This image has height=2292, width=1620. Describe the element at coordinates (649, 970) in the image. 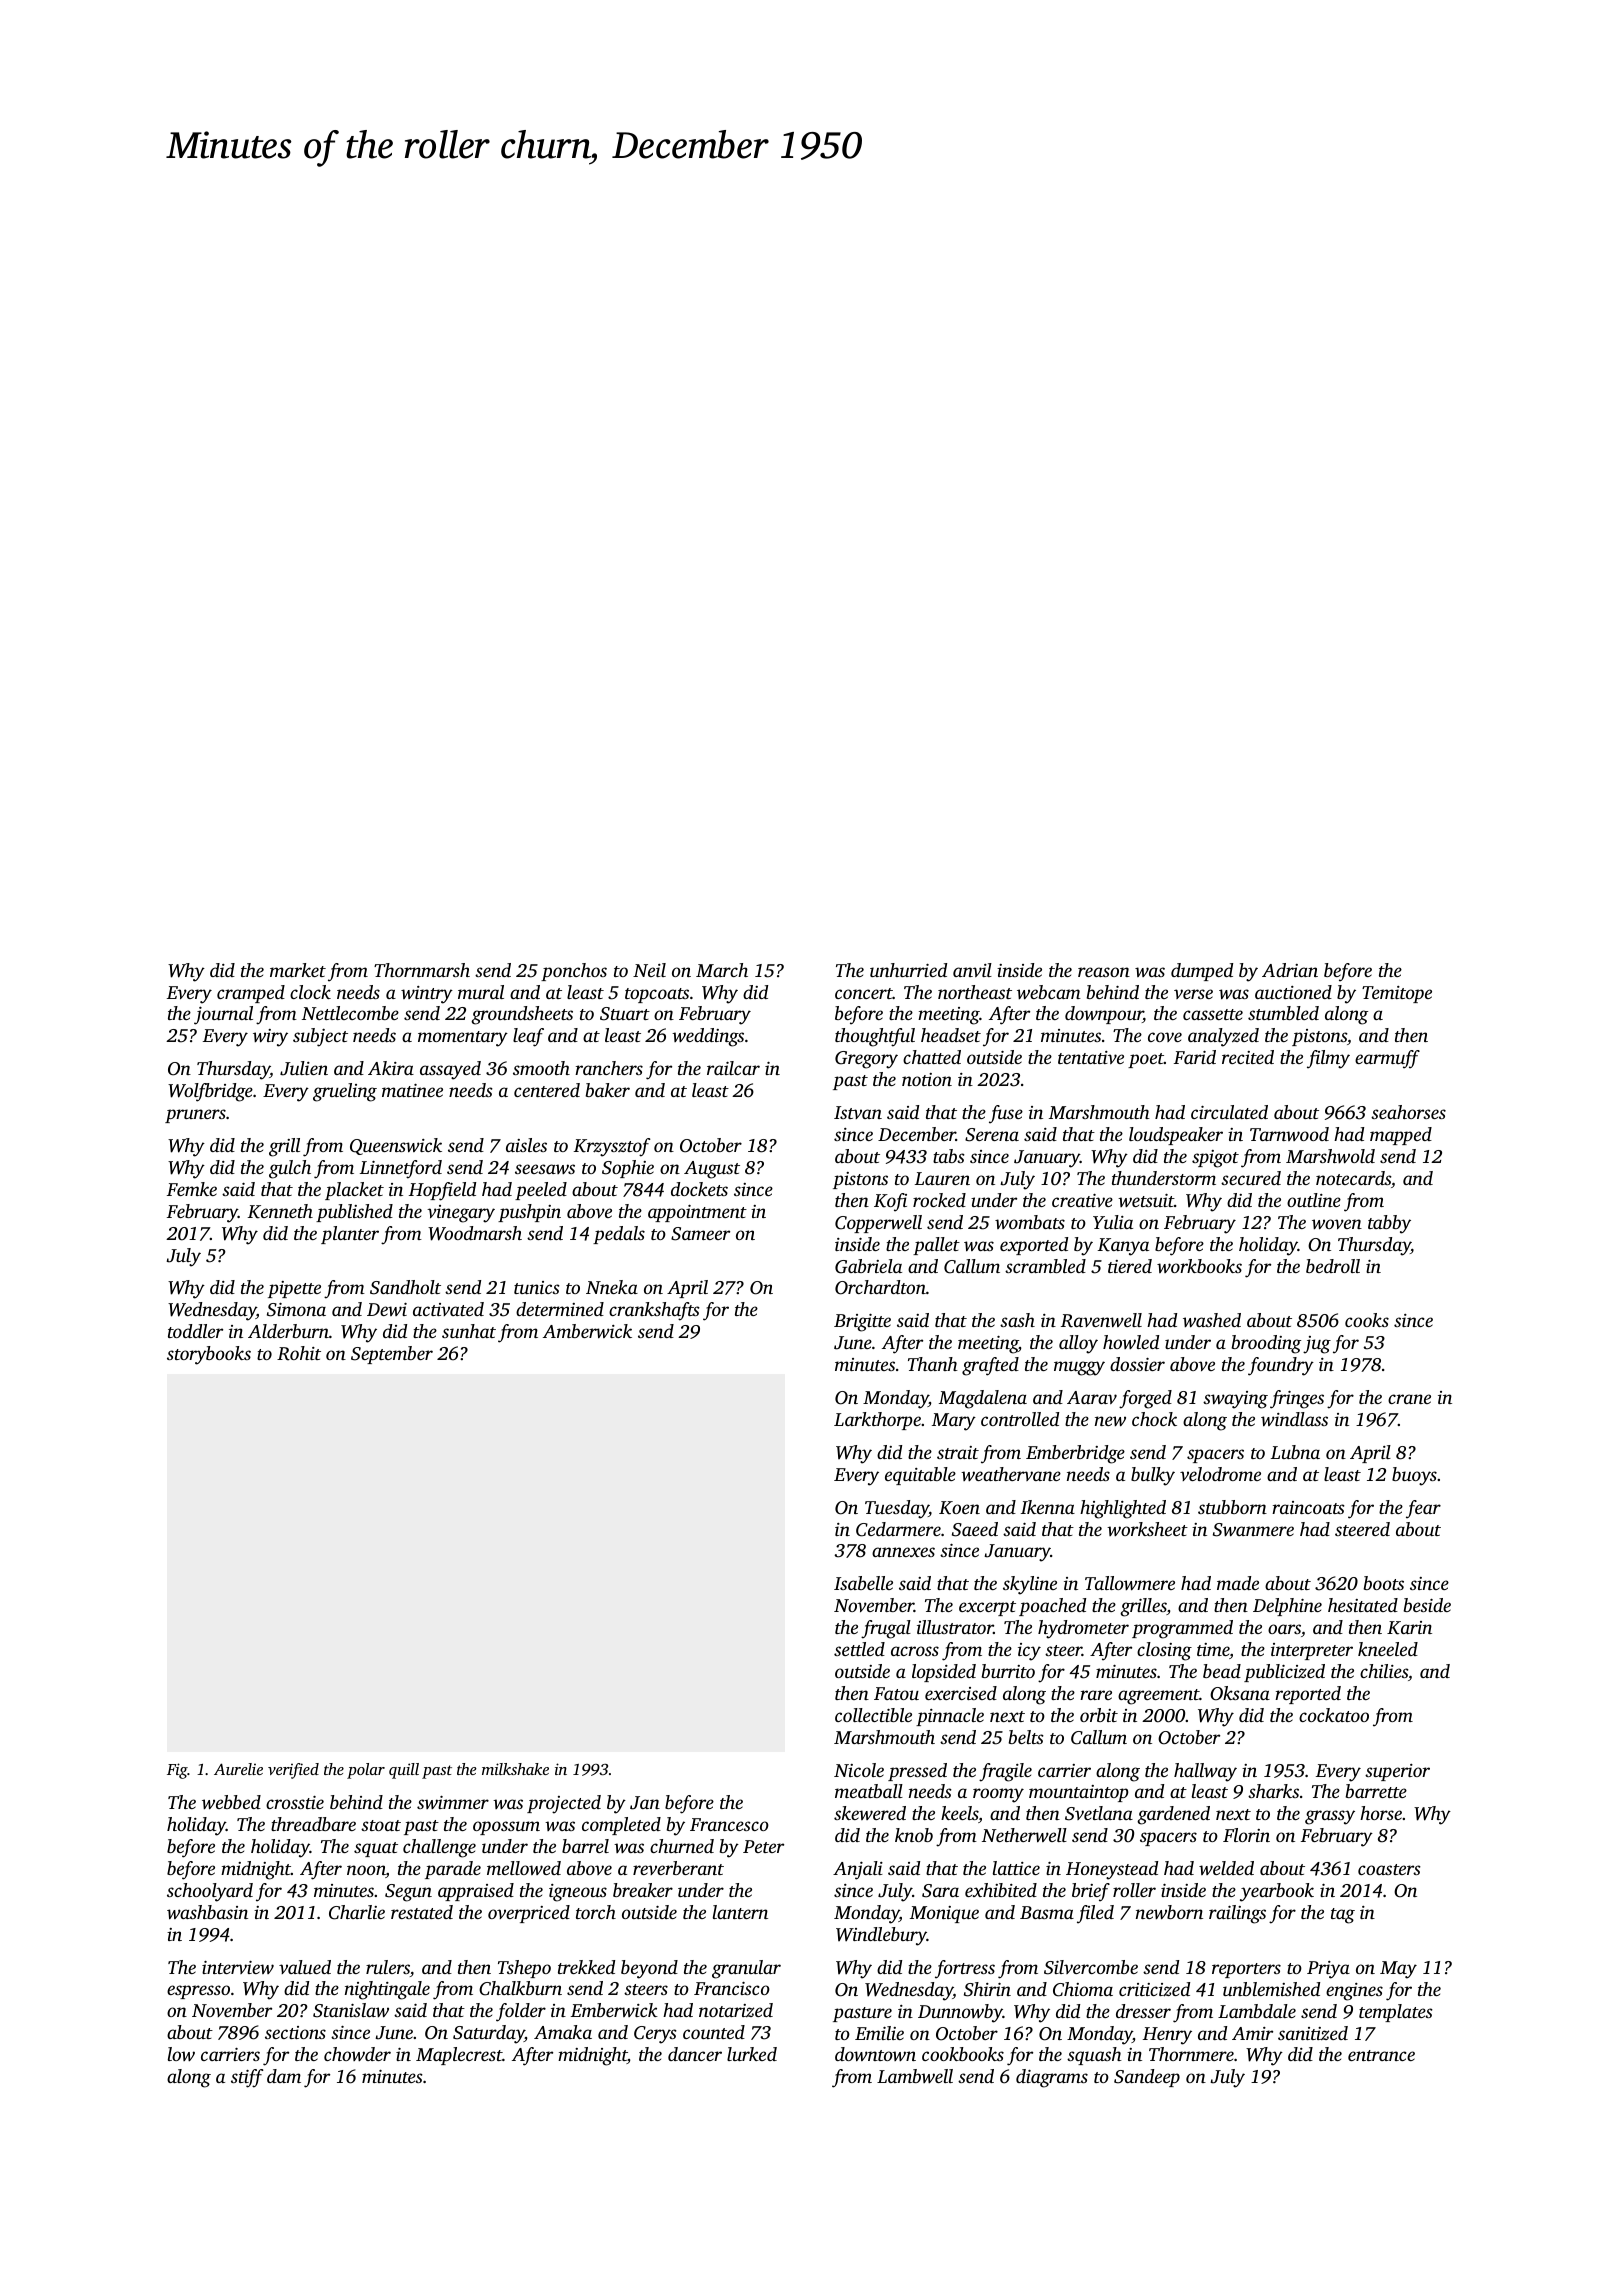

I see `Neil` at that location.
